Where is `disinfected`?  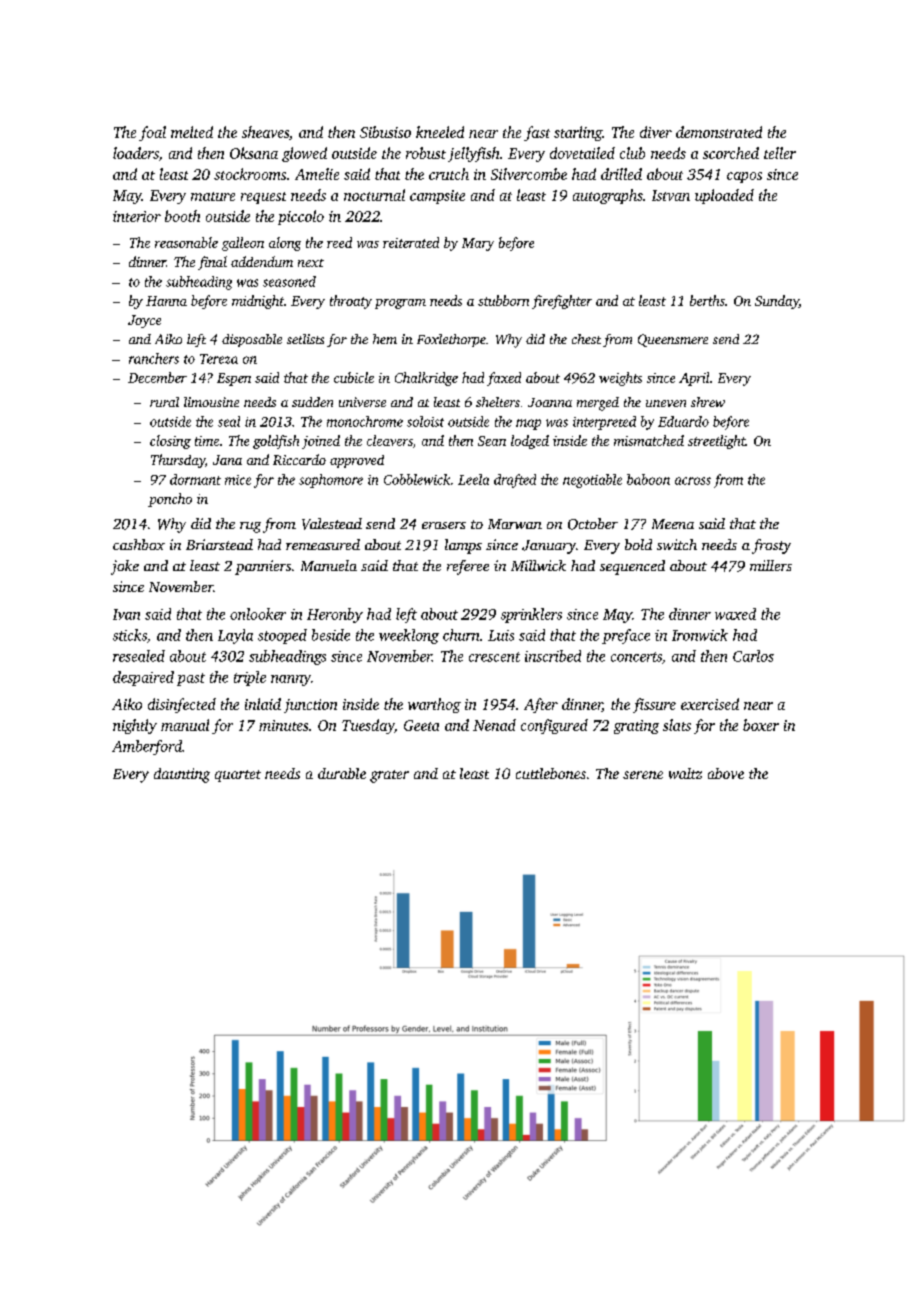
disinfected is located at coordinates (182, 705).
